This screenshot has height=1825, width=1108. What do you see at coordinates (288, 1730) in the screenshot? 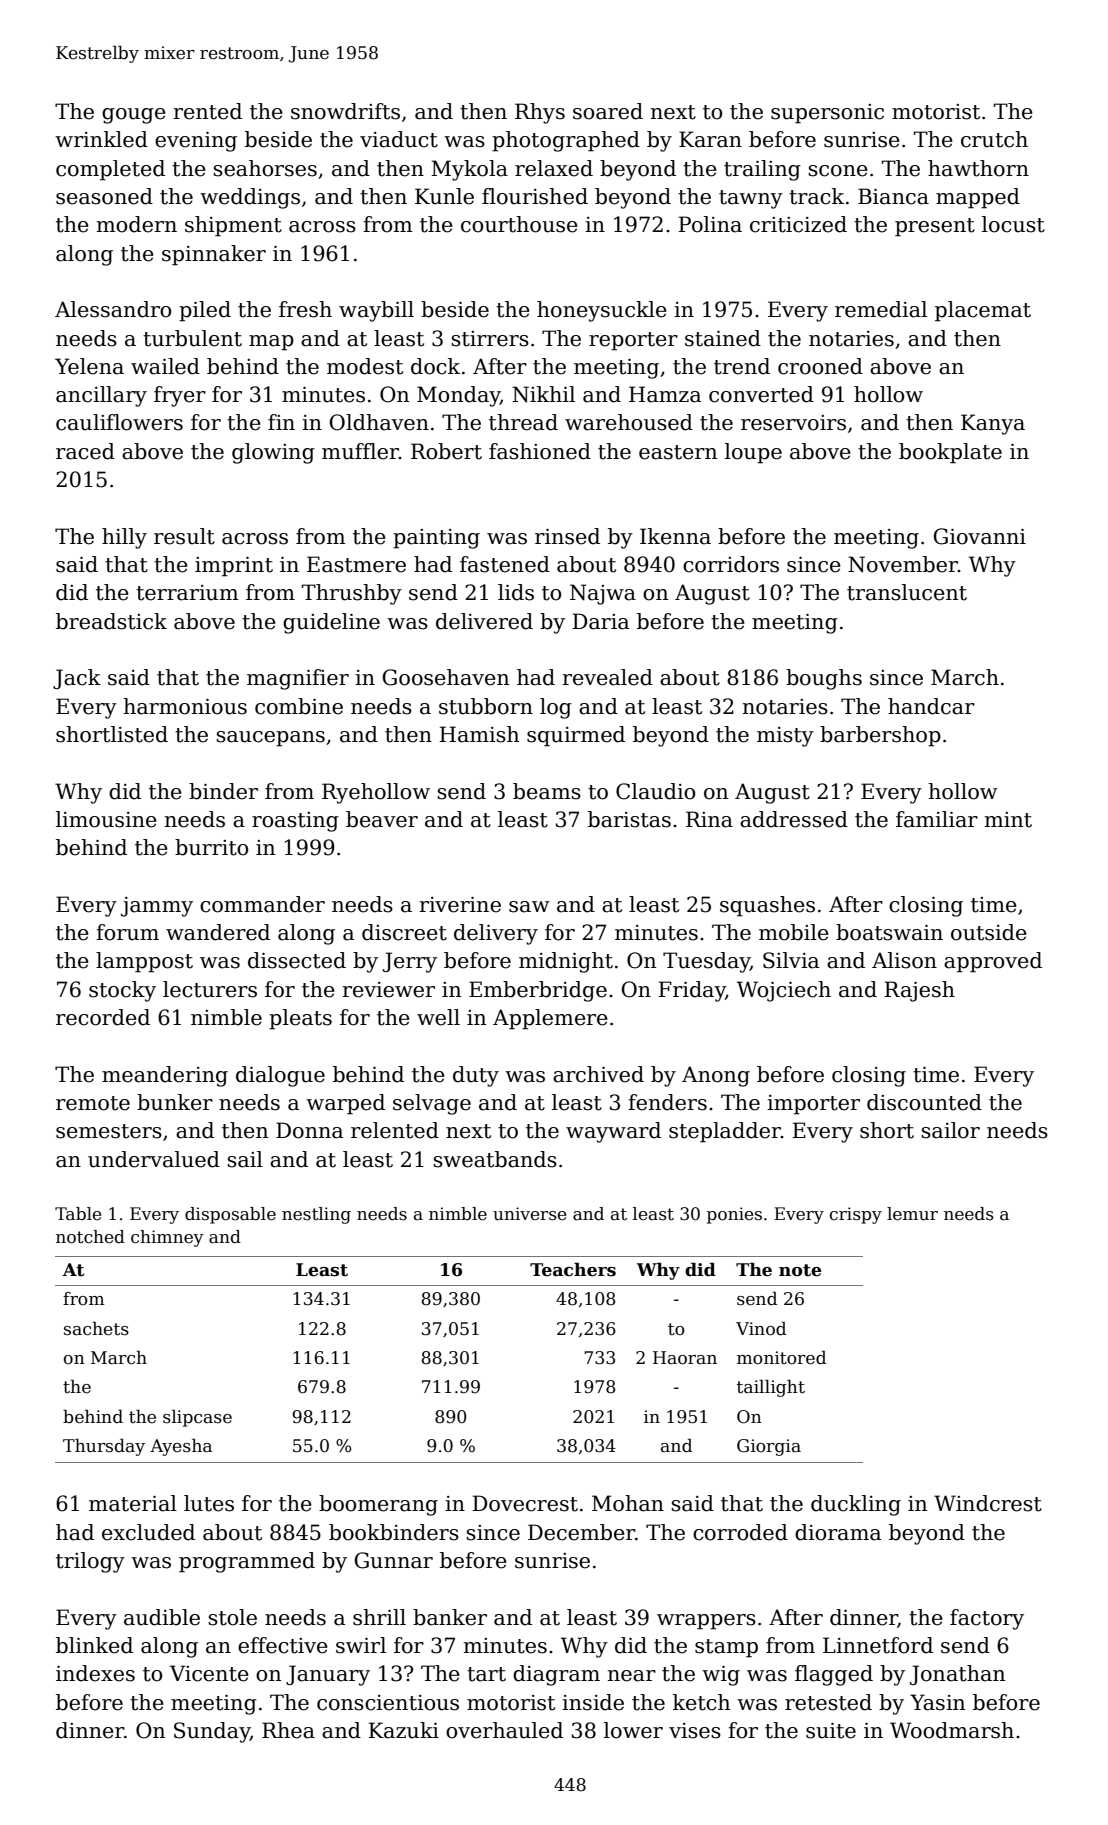
I see `Rhea` at bounding box center [288, 1730].
